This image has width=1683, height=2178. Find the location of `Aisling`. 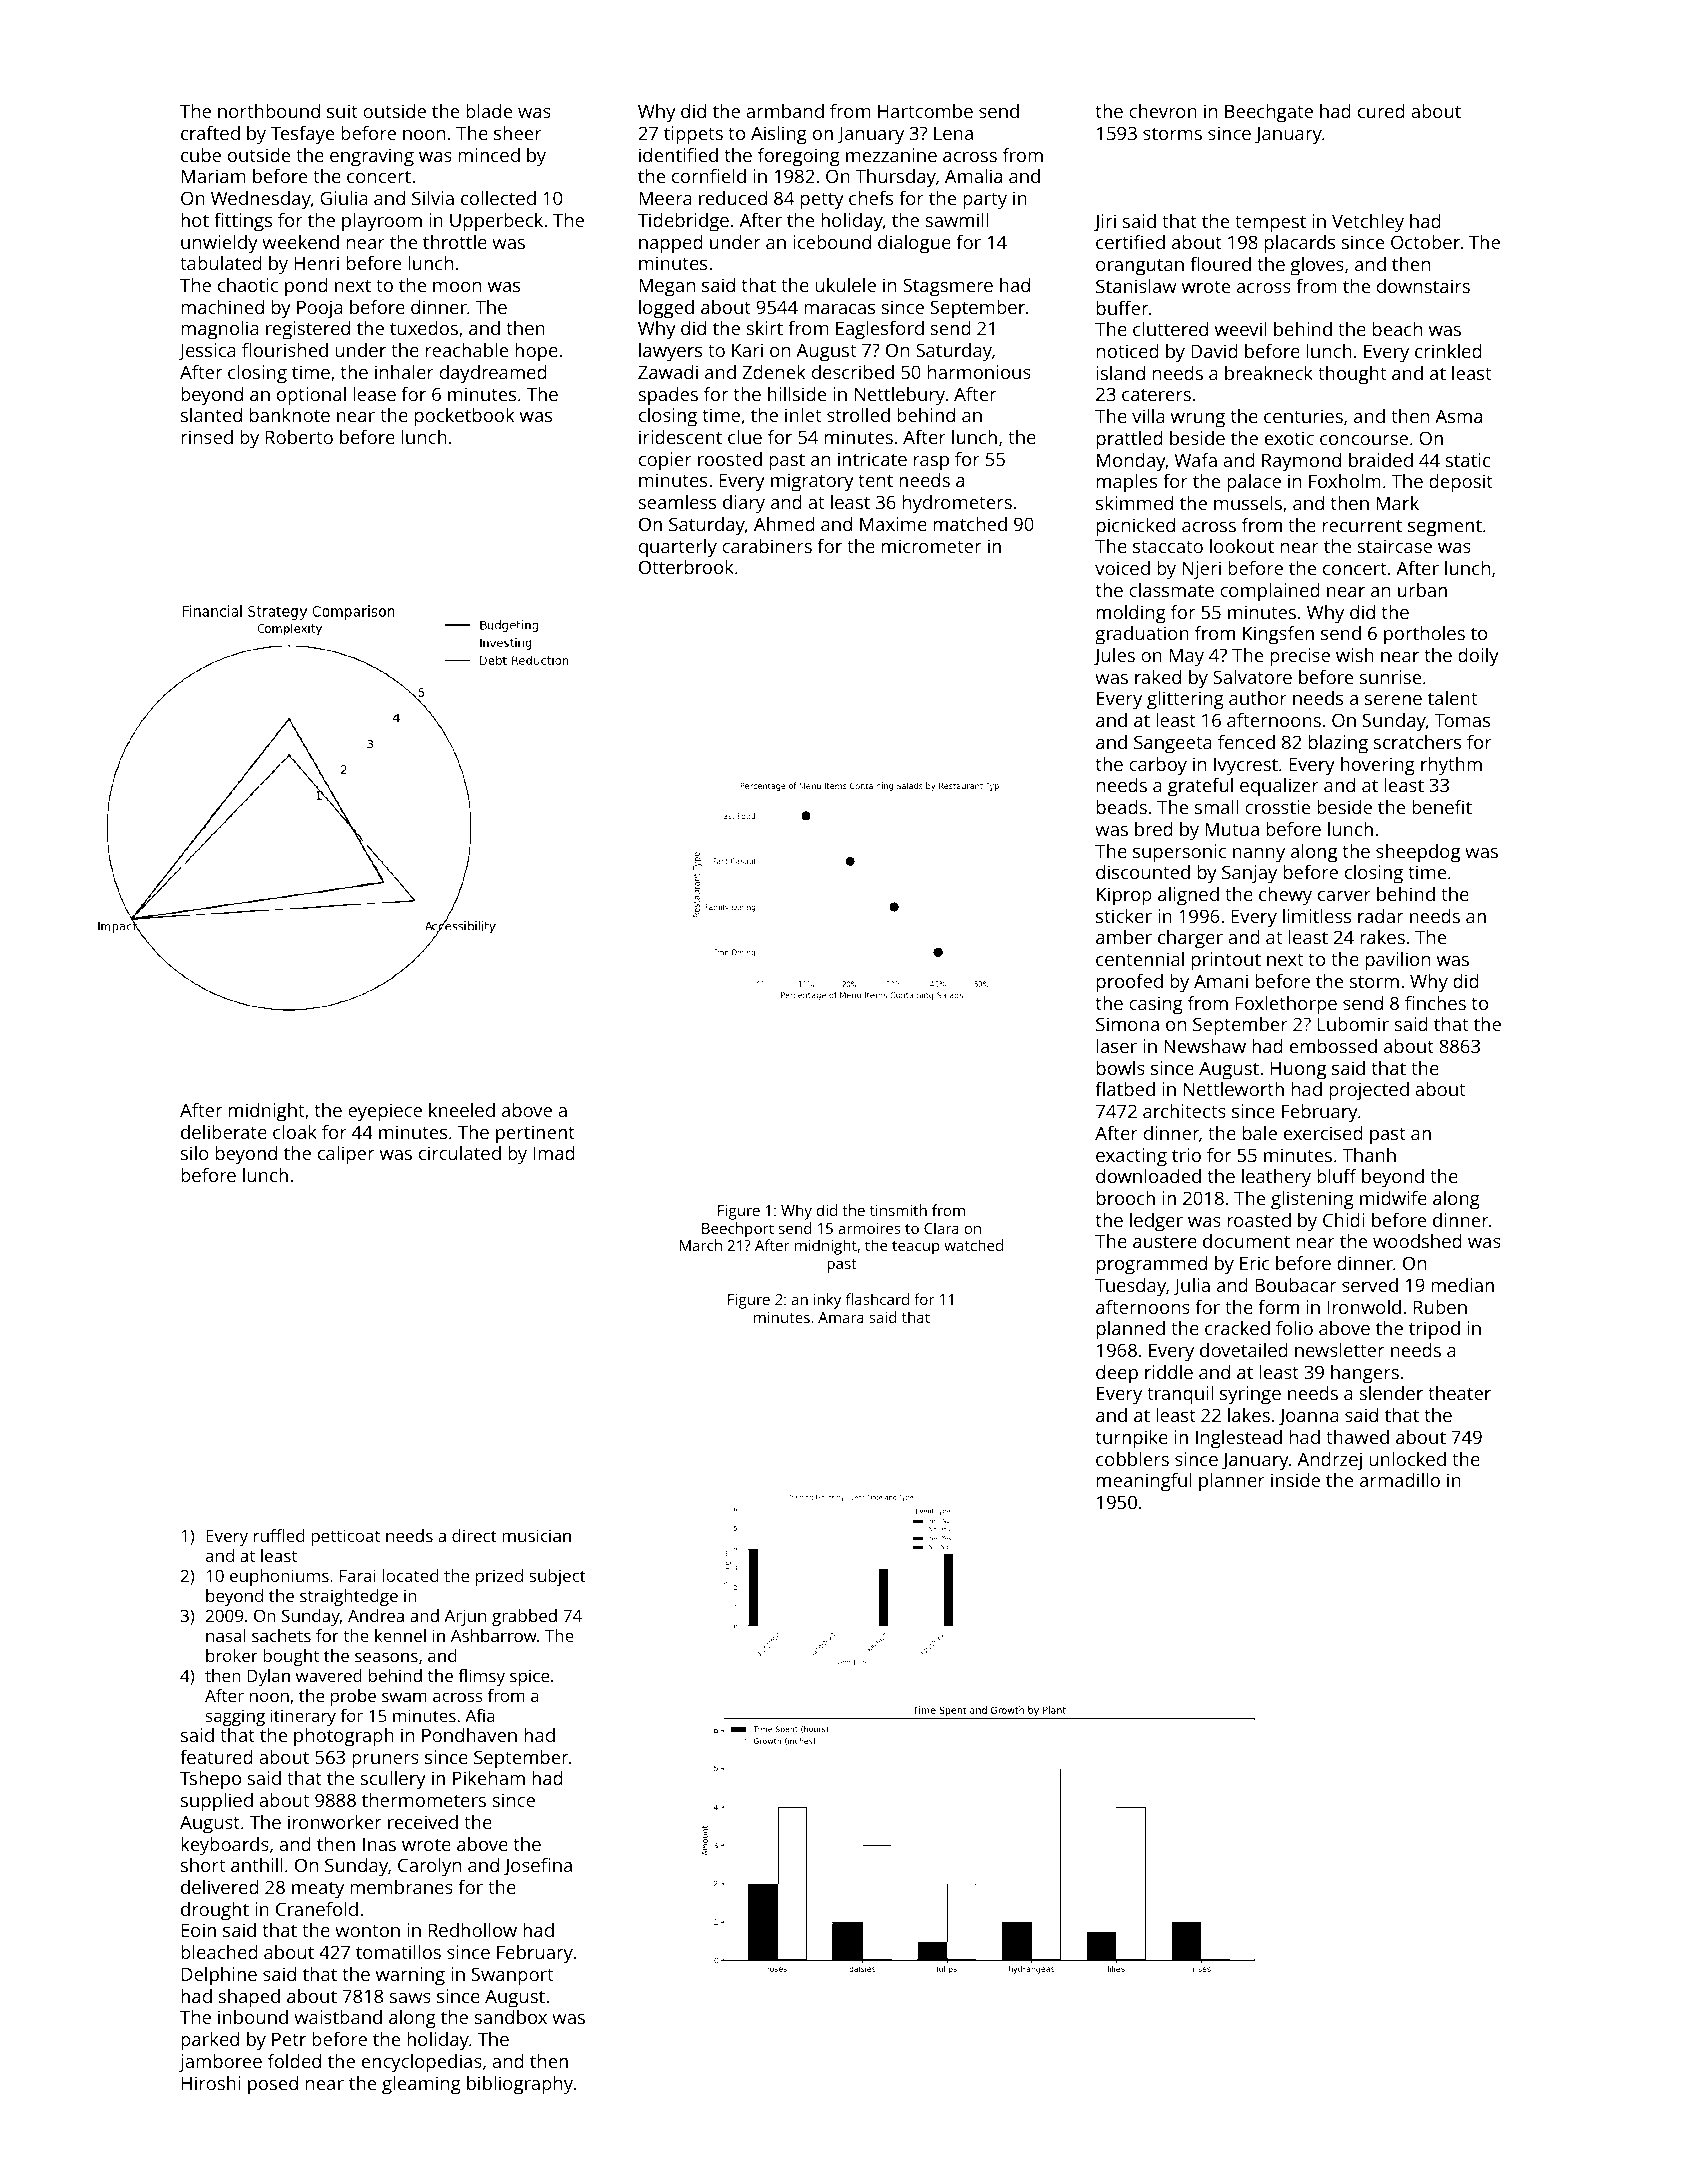

Aisling is located at coordinates (779, 135).
